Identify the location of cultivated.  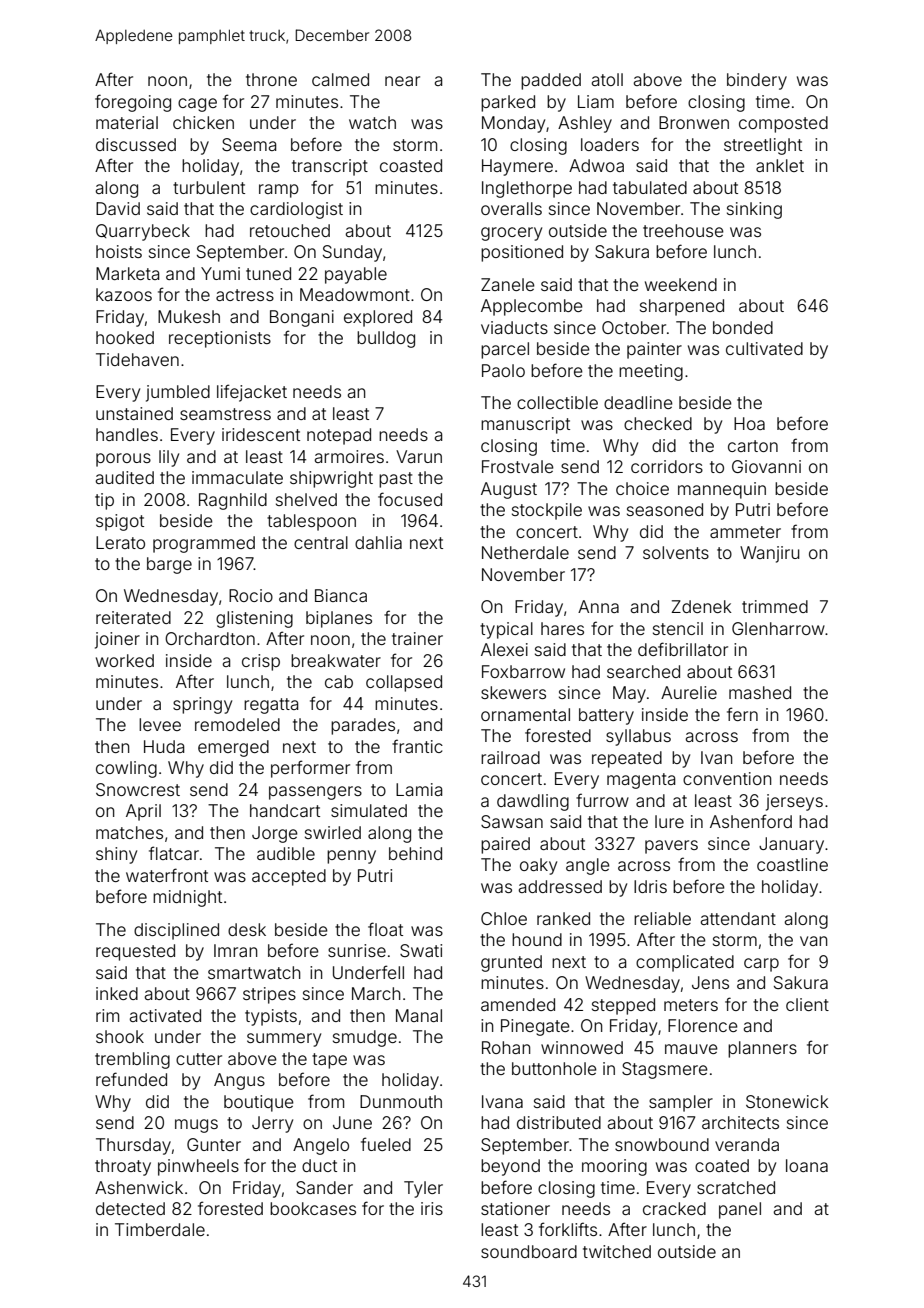
(764, 348).
